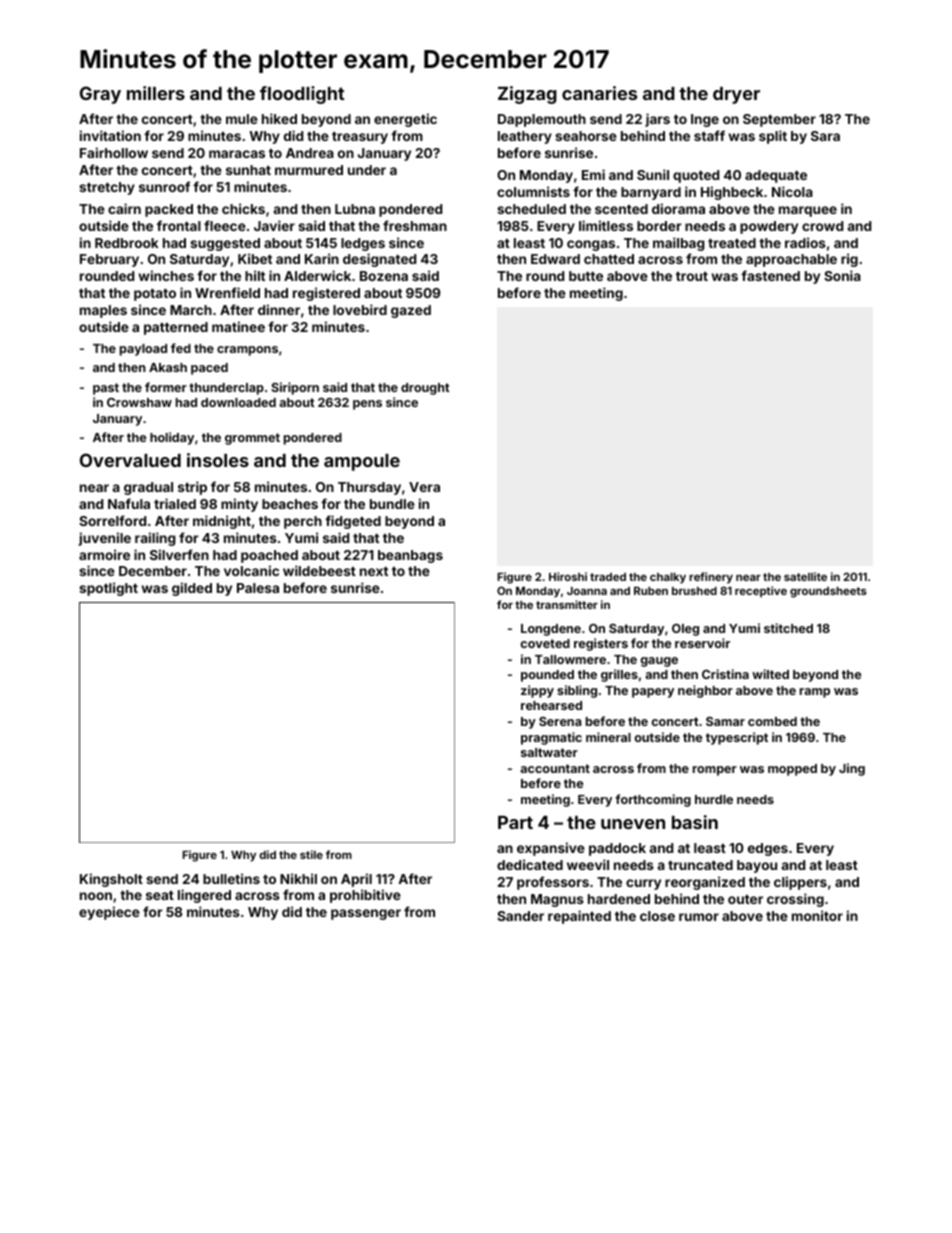 The width and height of the page is (952, 1233). I want to click on Zigzag, so click(527, 95).
